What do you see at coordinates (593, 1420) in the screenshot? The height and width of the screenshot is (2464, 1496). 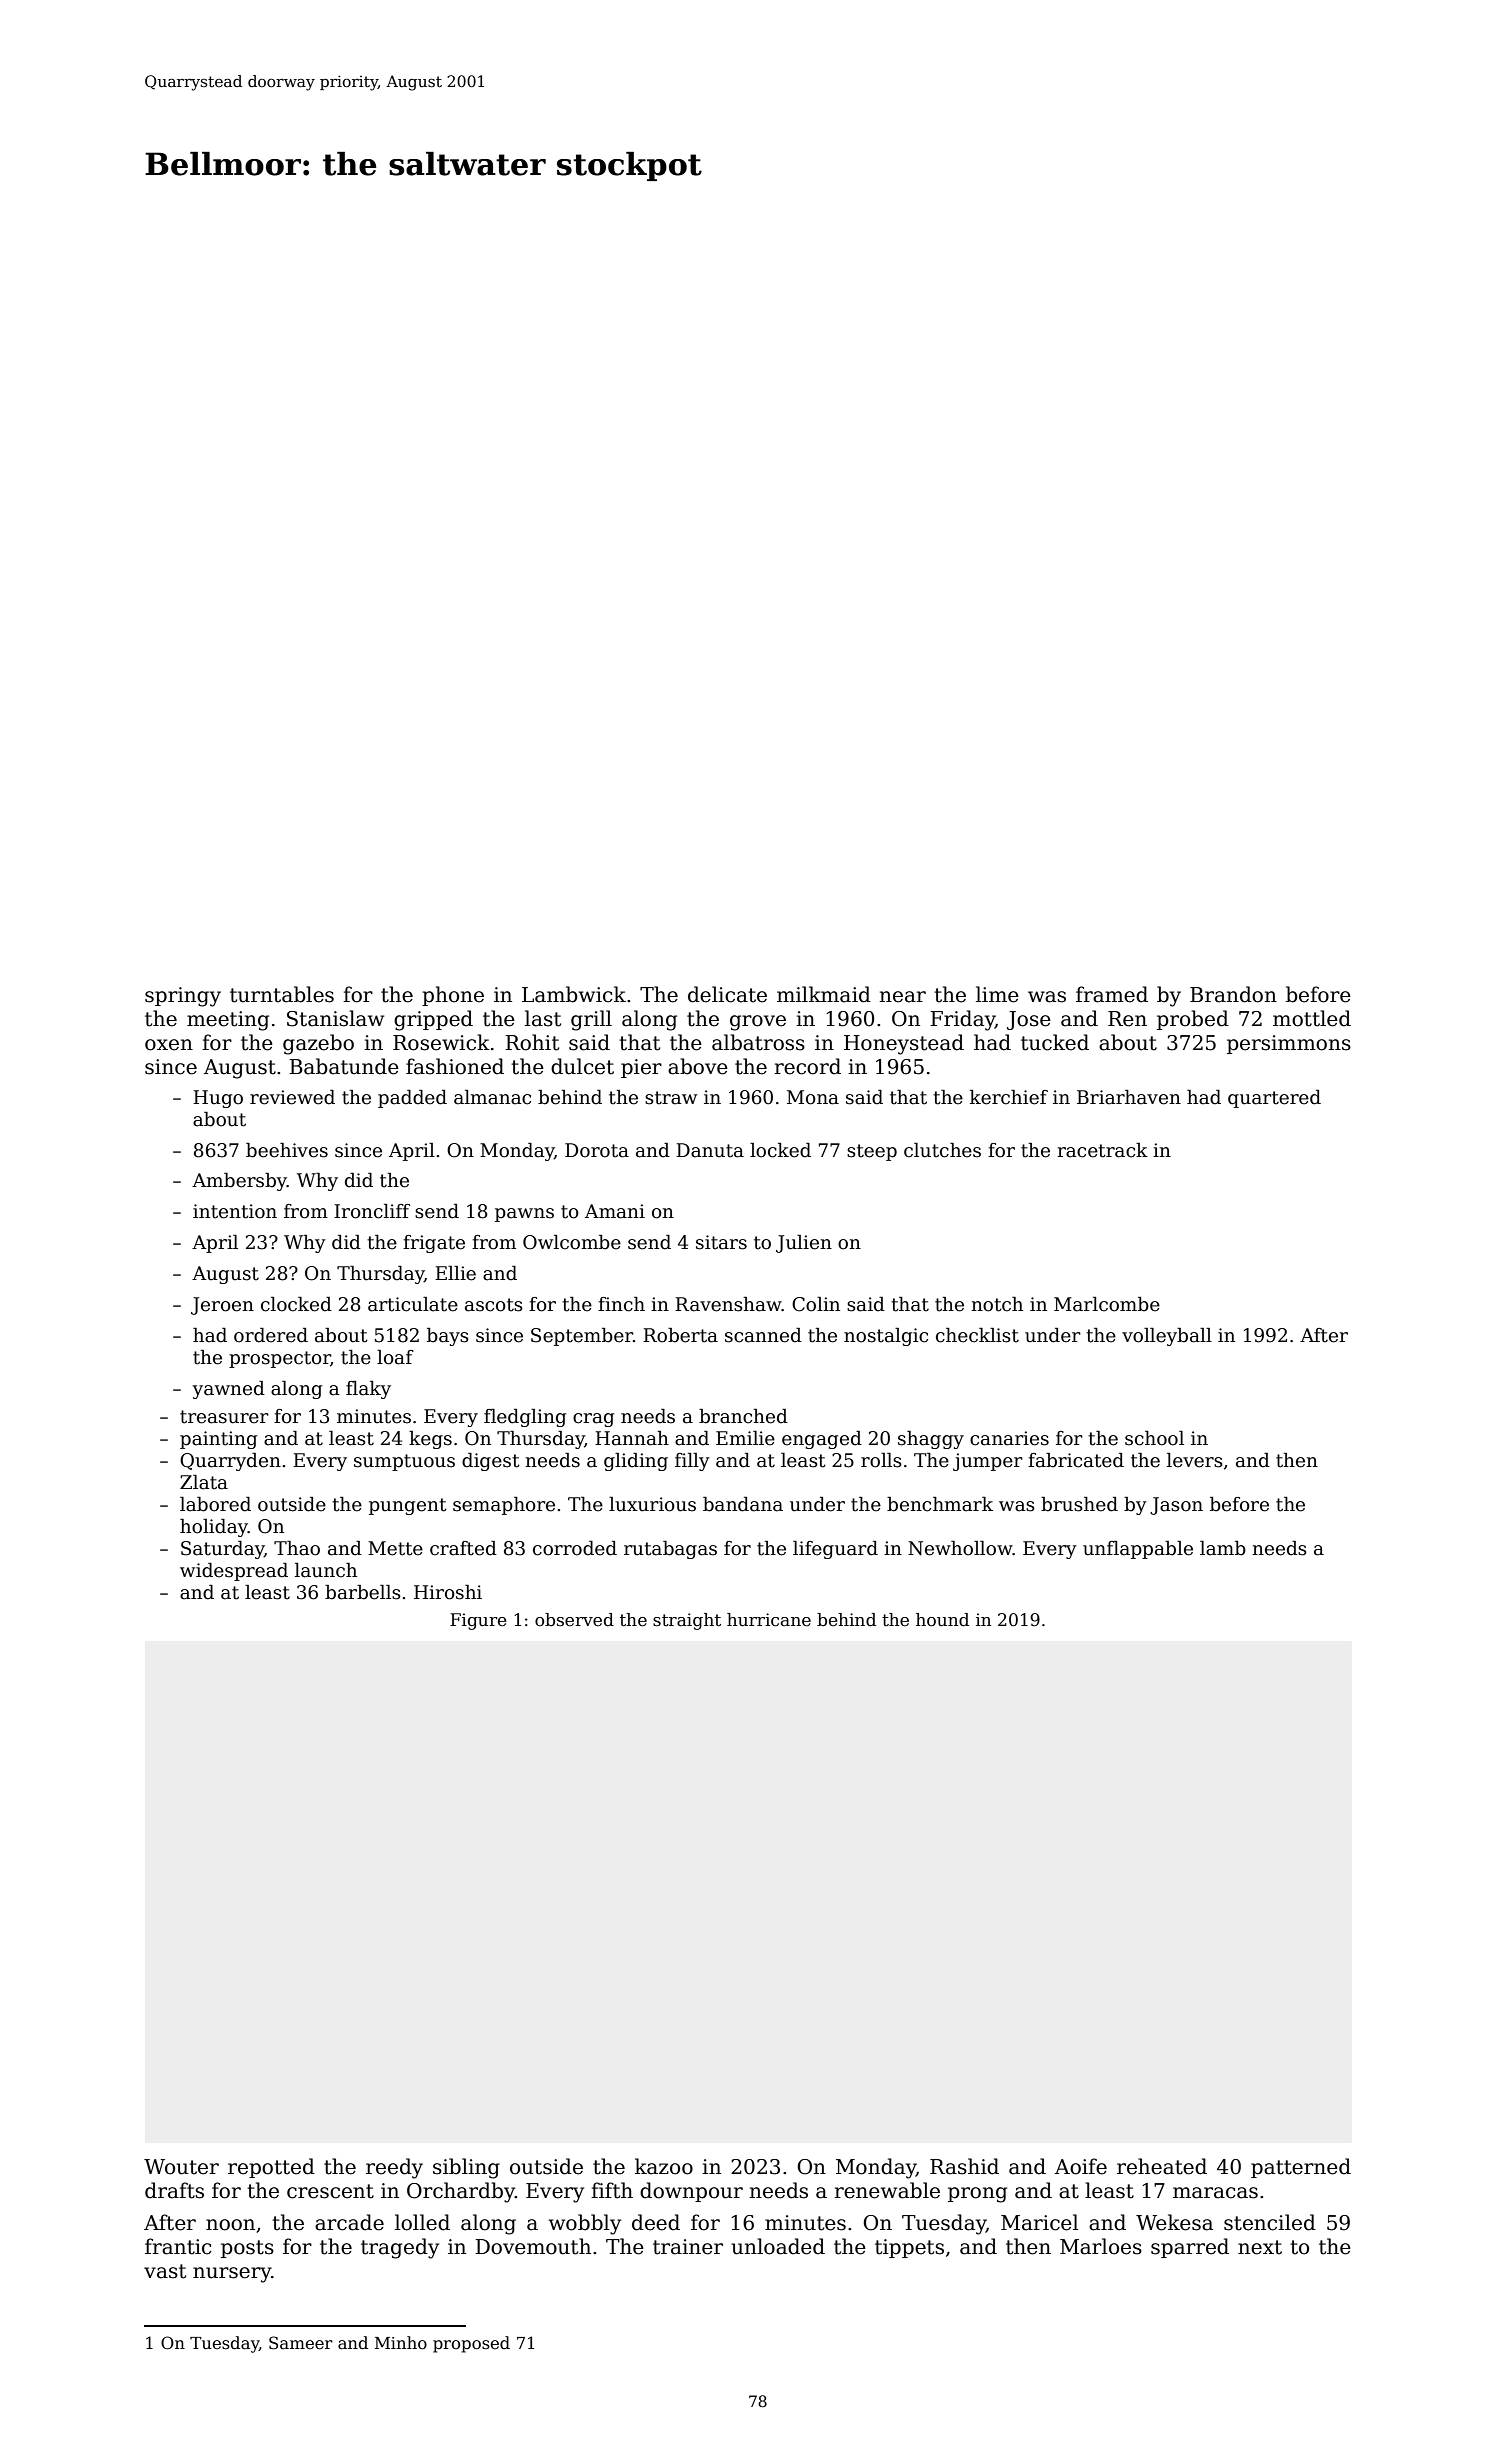 I see `crag` at bounding box center [593, 1420].
